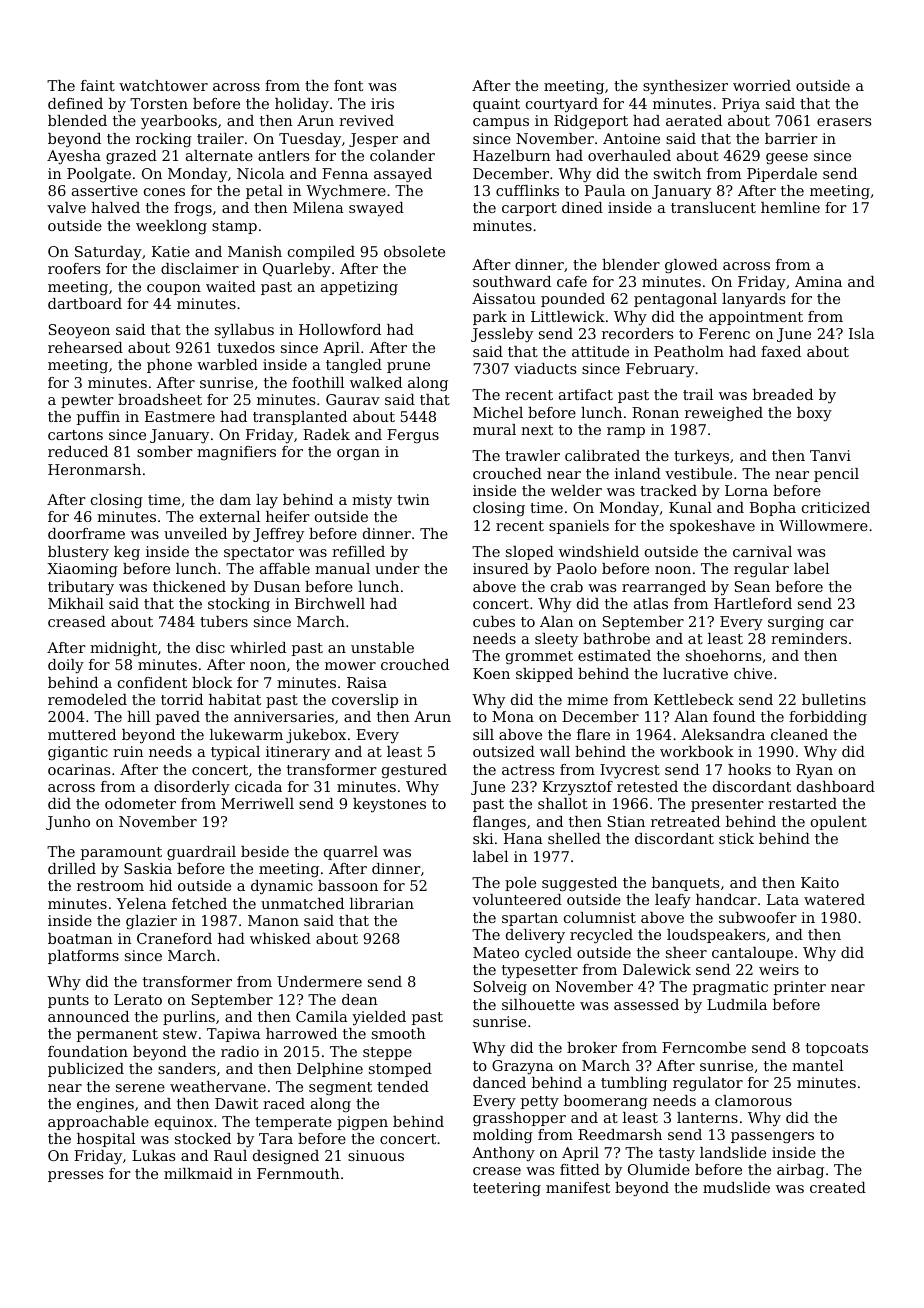 Image resolution: width=924 pixels, height=1308 pixels. I want to click on appointment, so click(756, 318).
